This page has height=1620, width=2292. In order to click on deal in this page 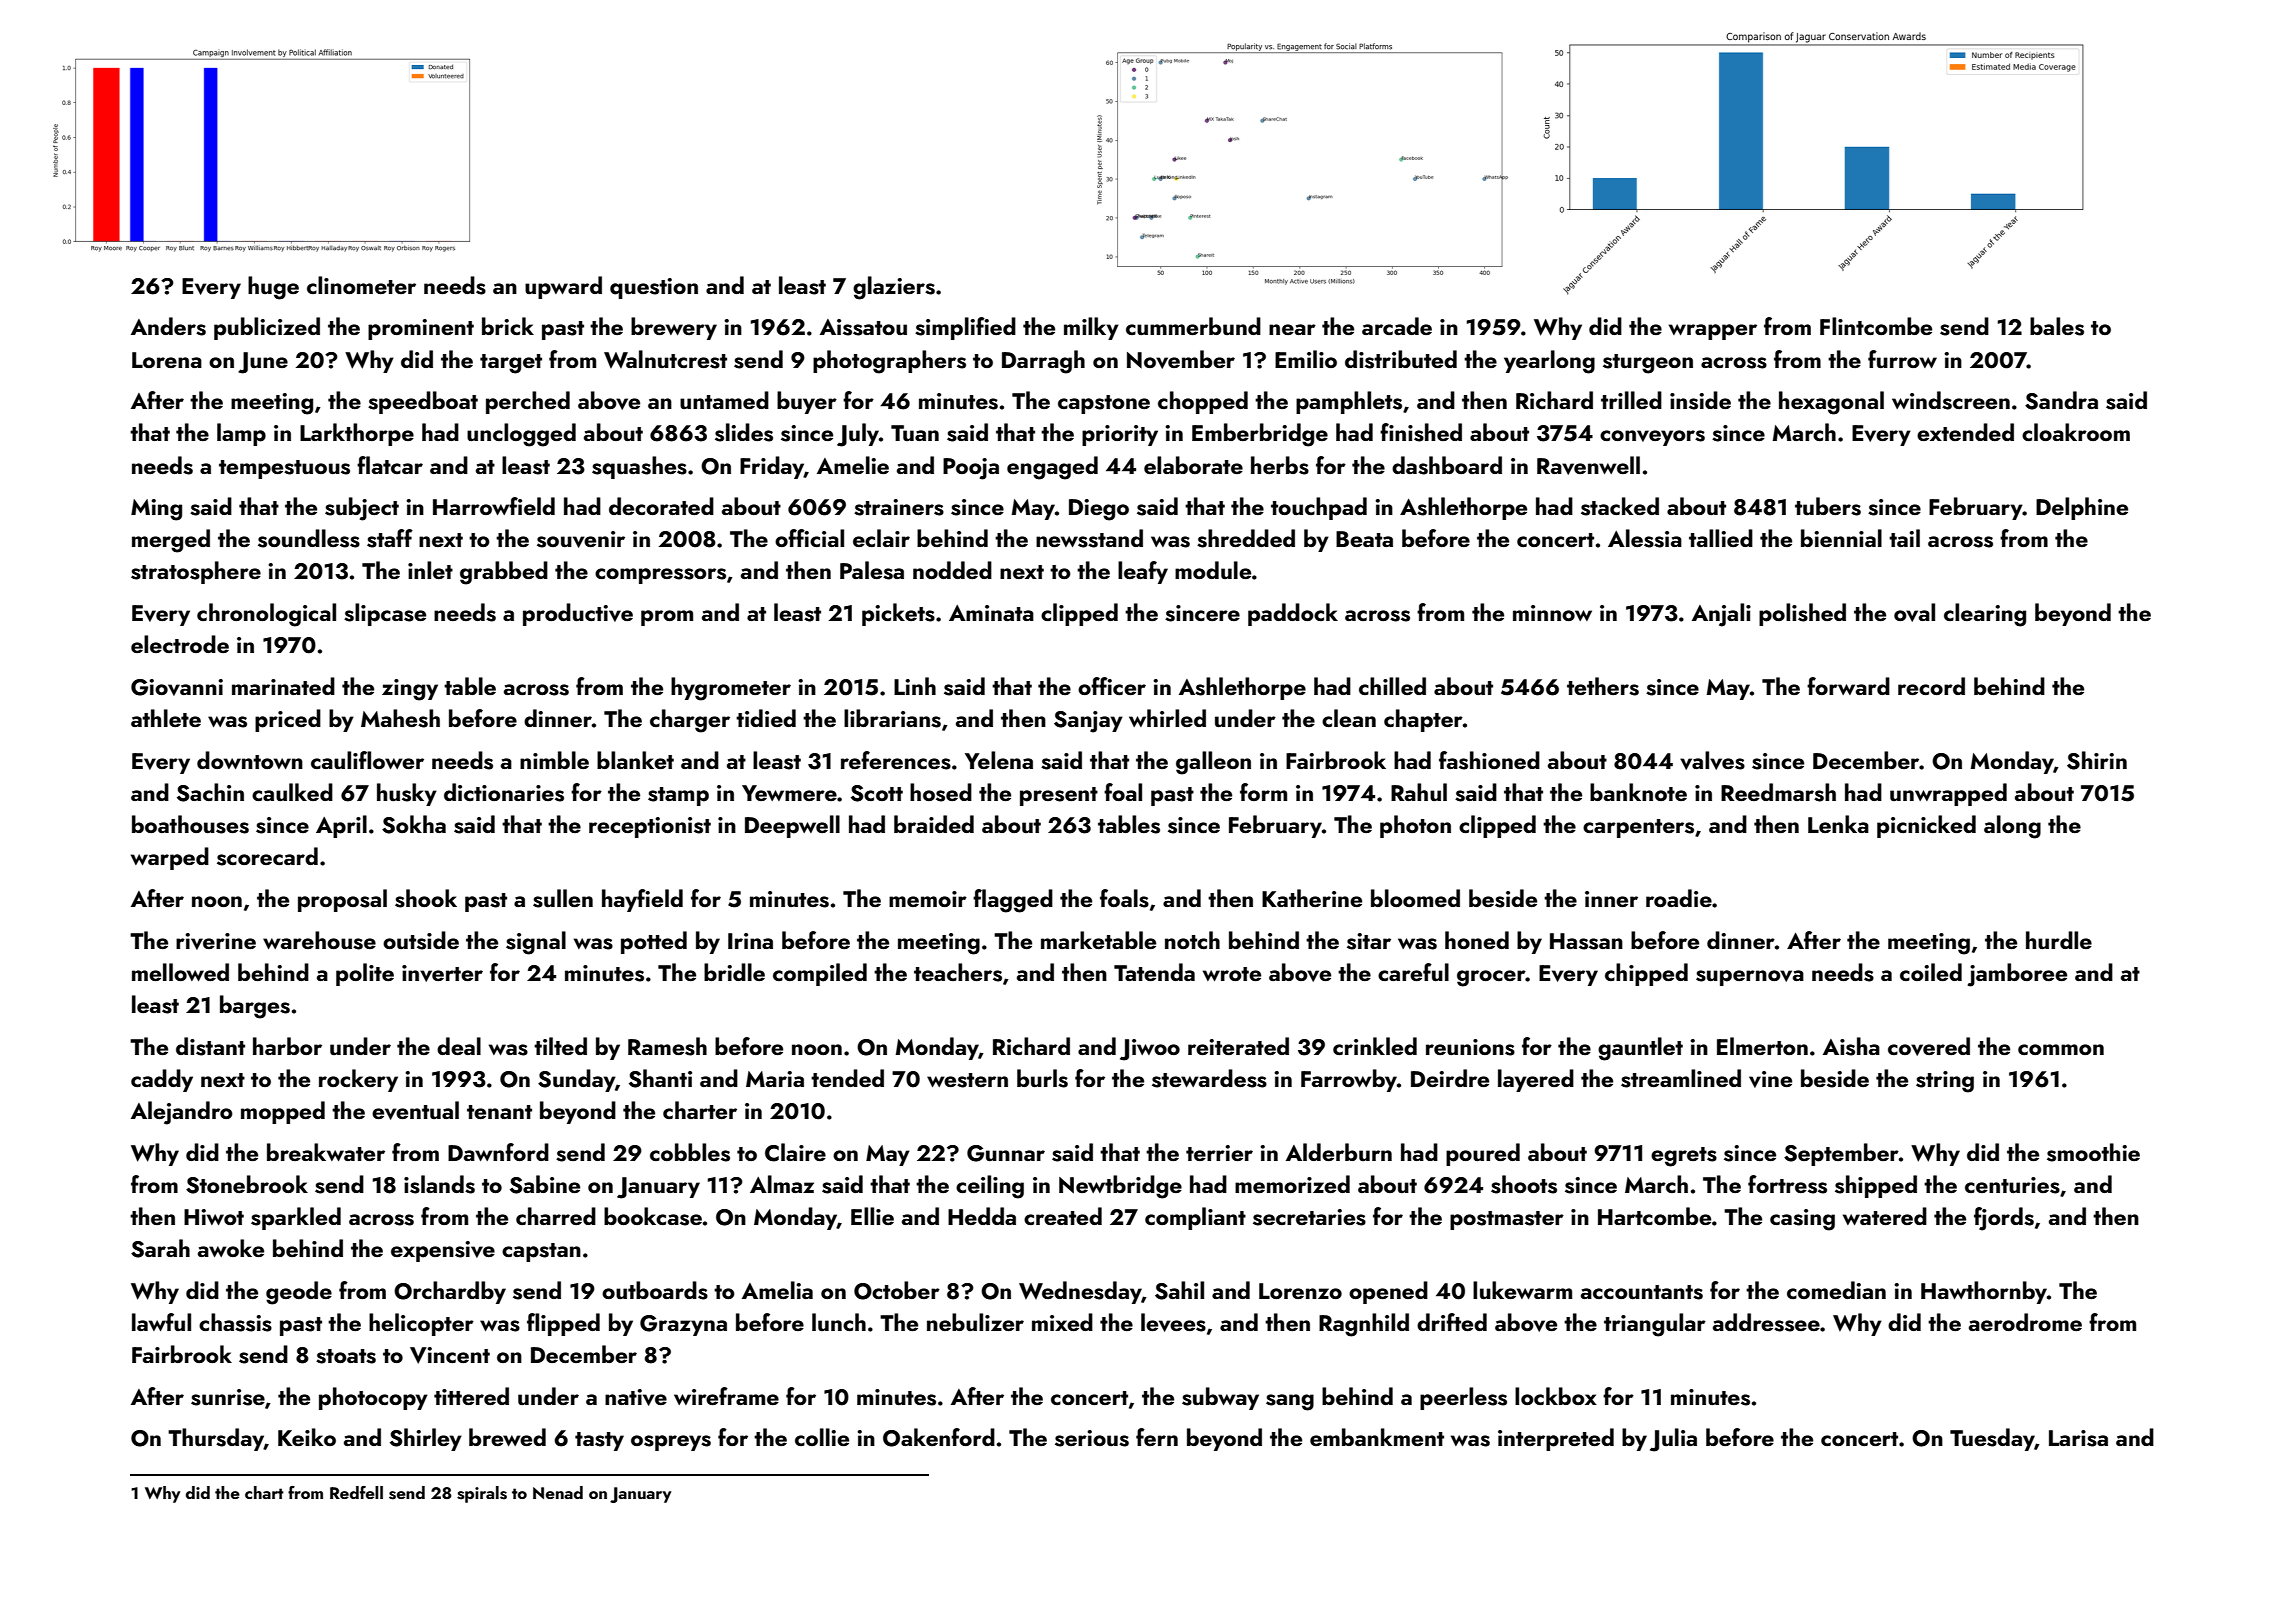, I will do `click(459, 1046)`.
